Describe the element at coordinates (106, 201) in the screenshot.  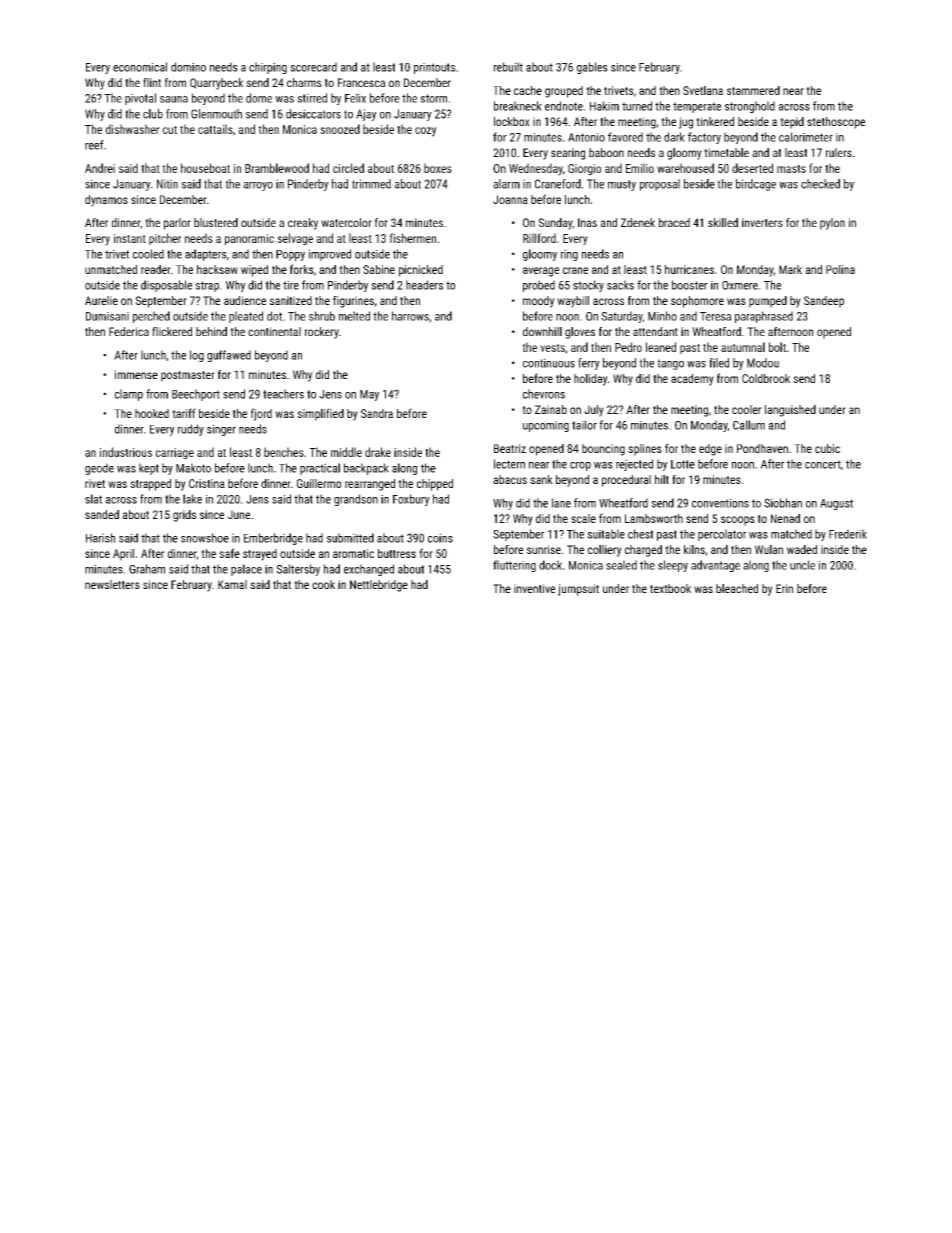
I see `dynamos` at that location.
